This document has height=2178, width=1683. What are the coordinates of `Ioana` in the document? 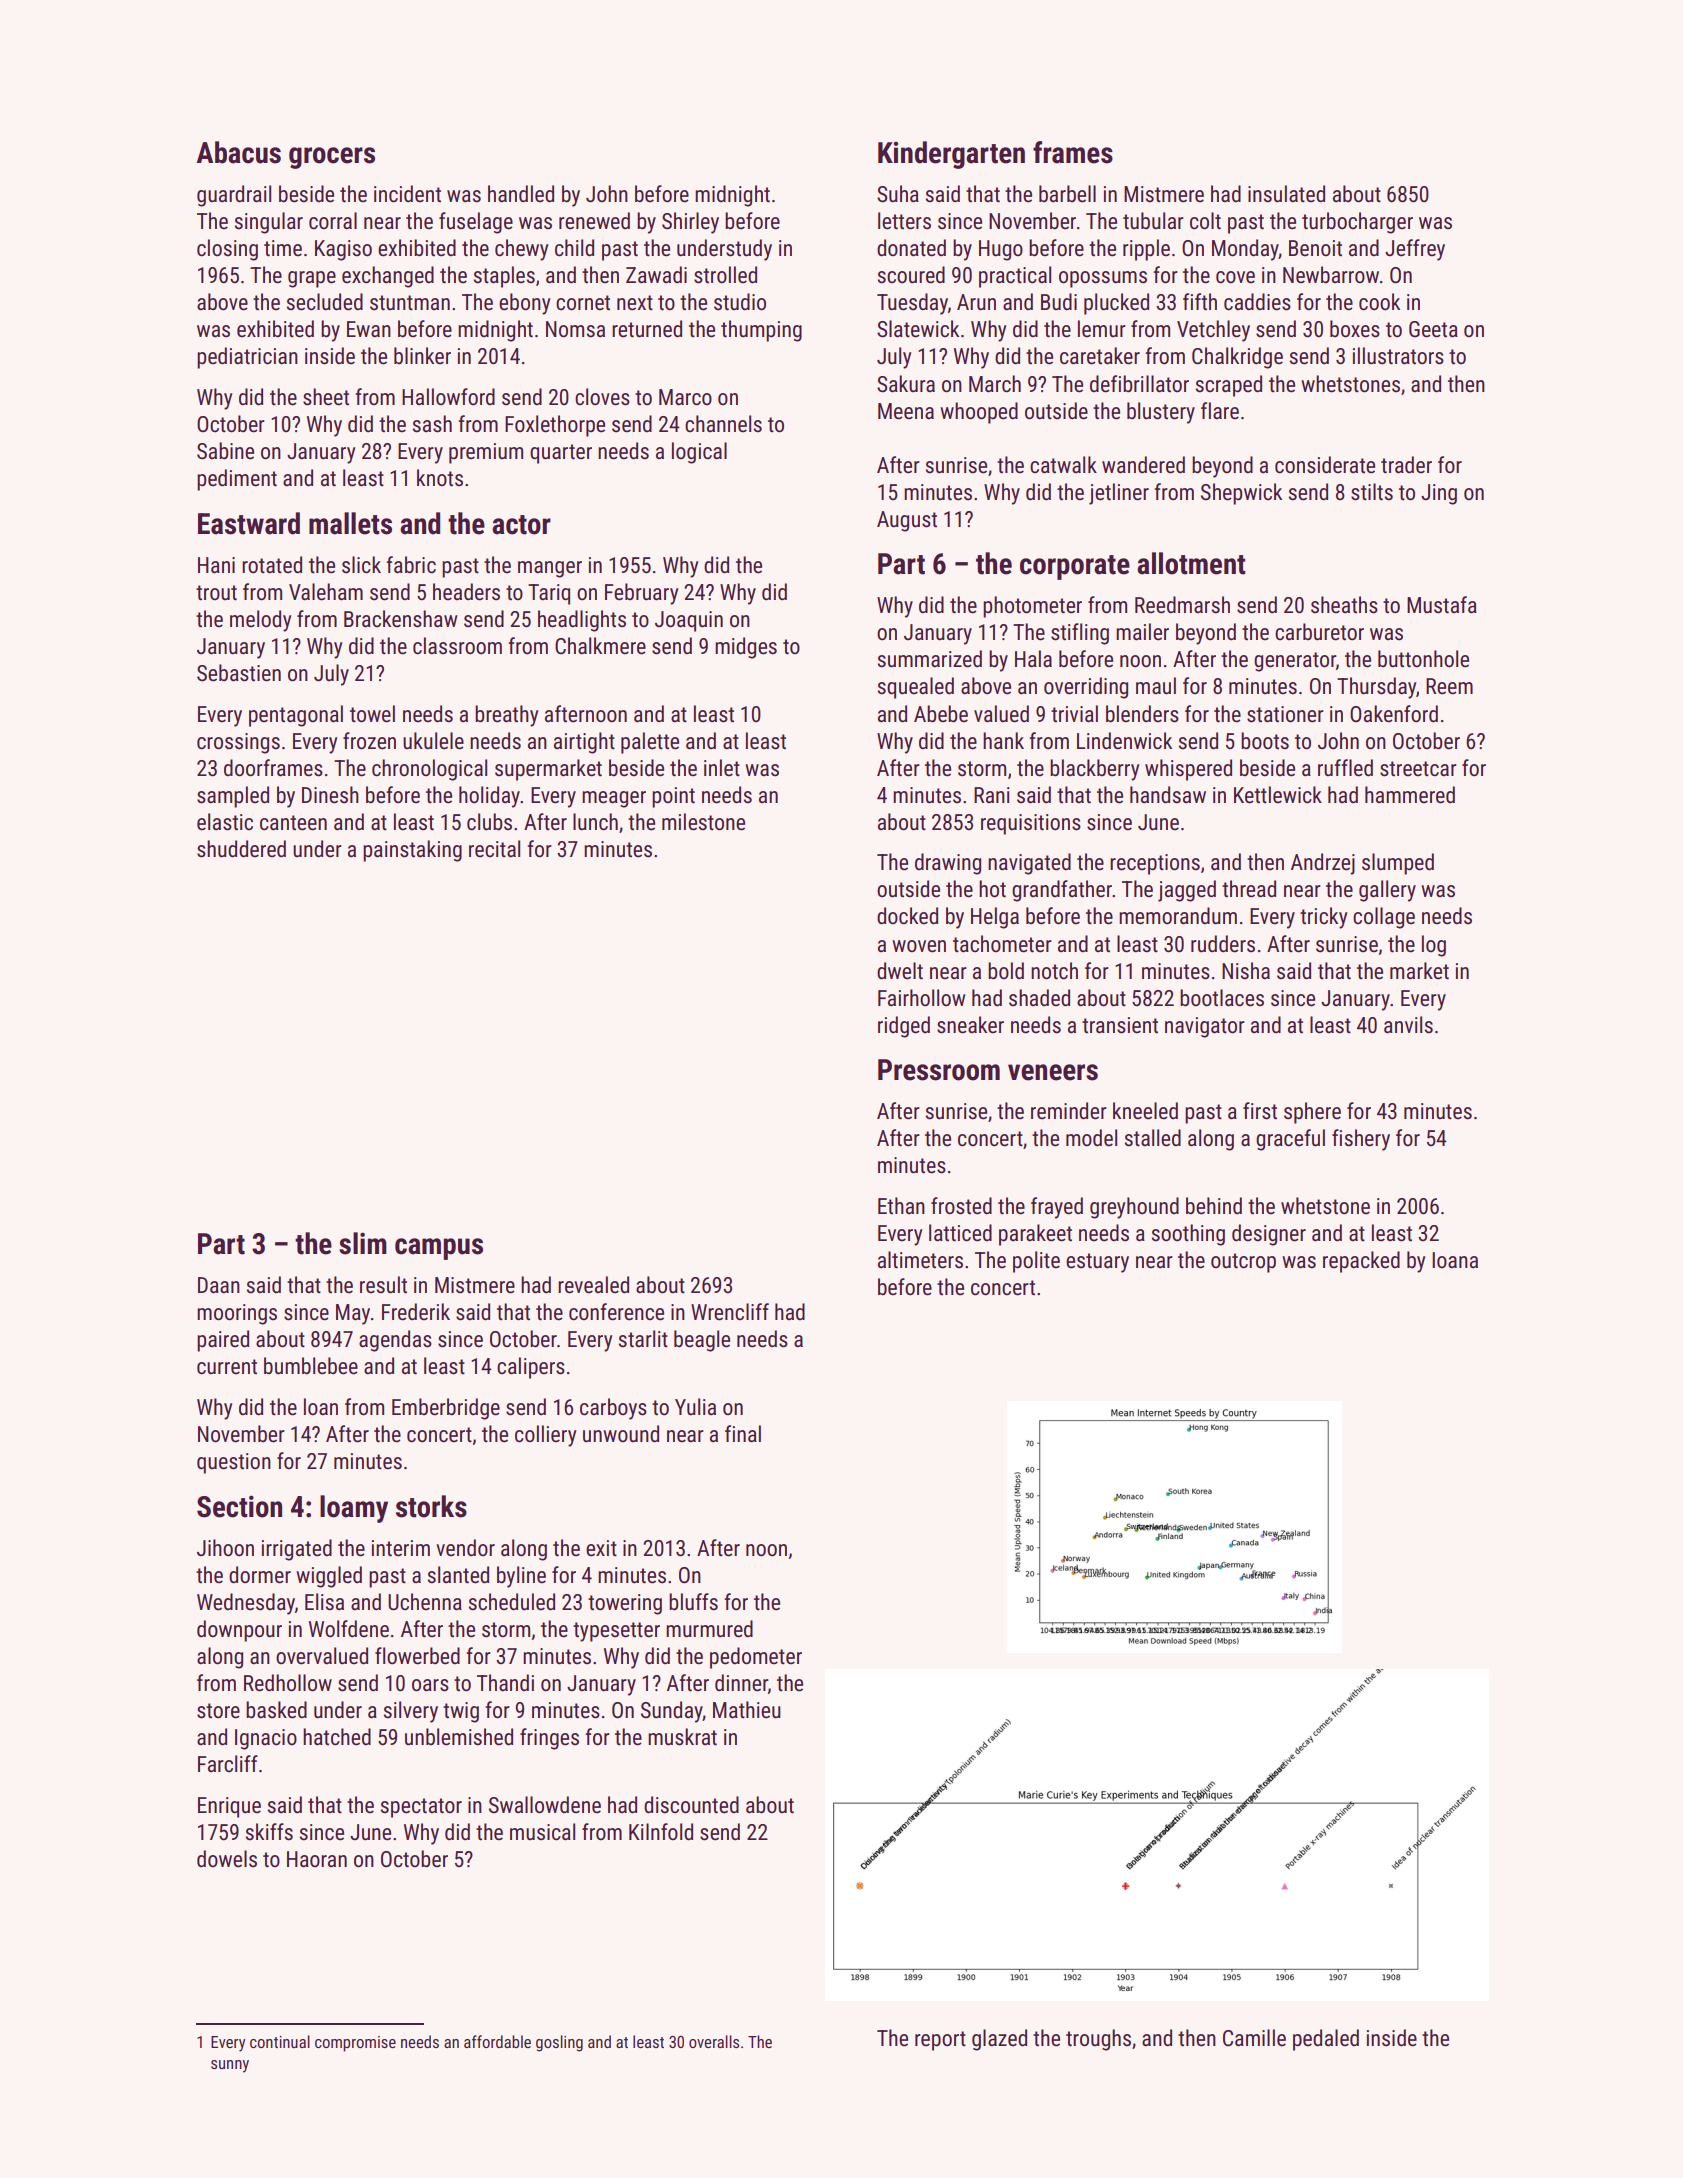 It's located at (1455, 1260).
